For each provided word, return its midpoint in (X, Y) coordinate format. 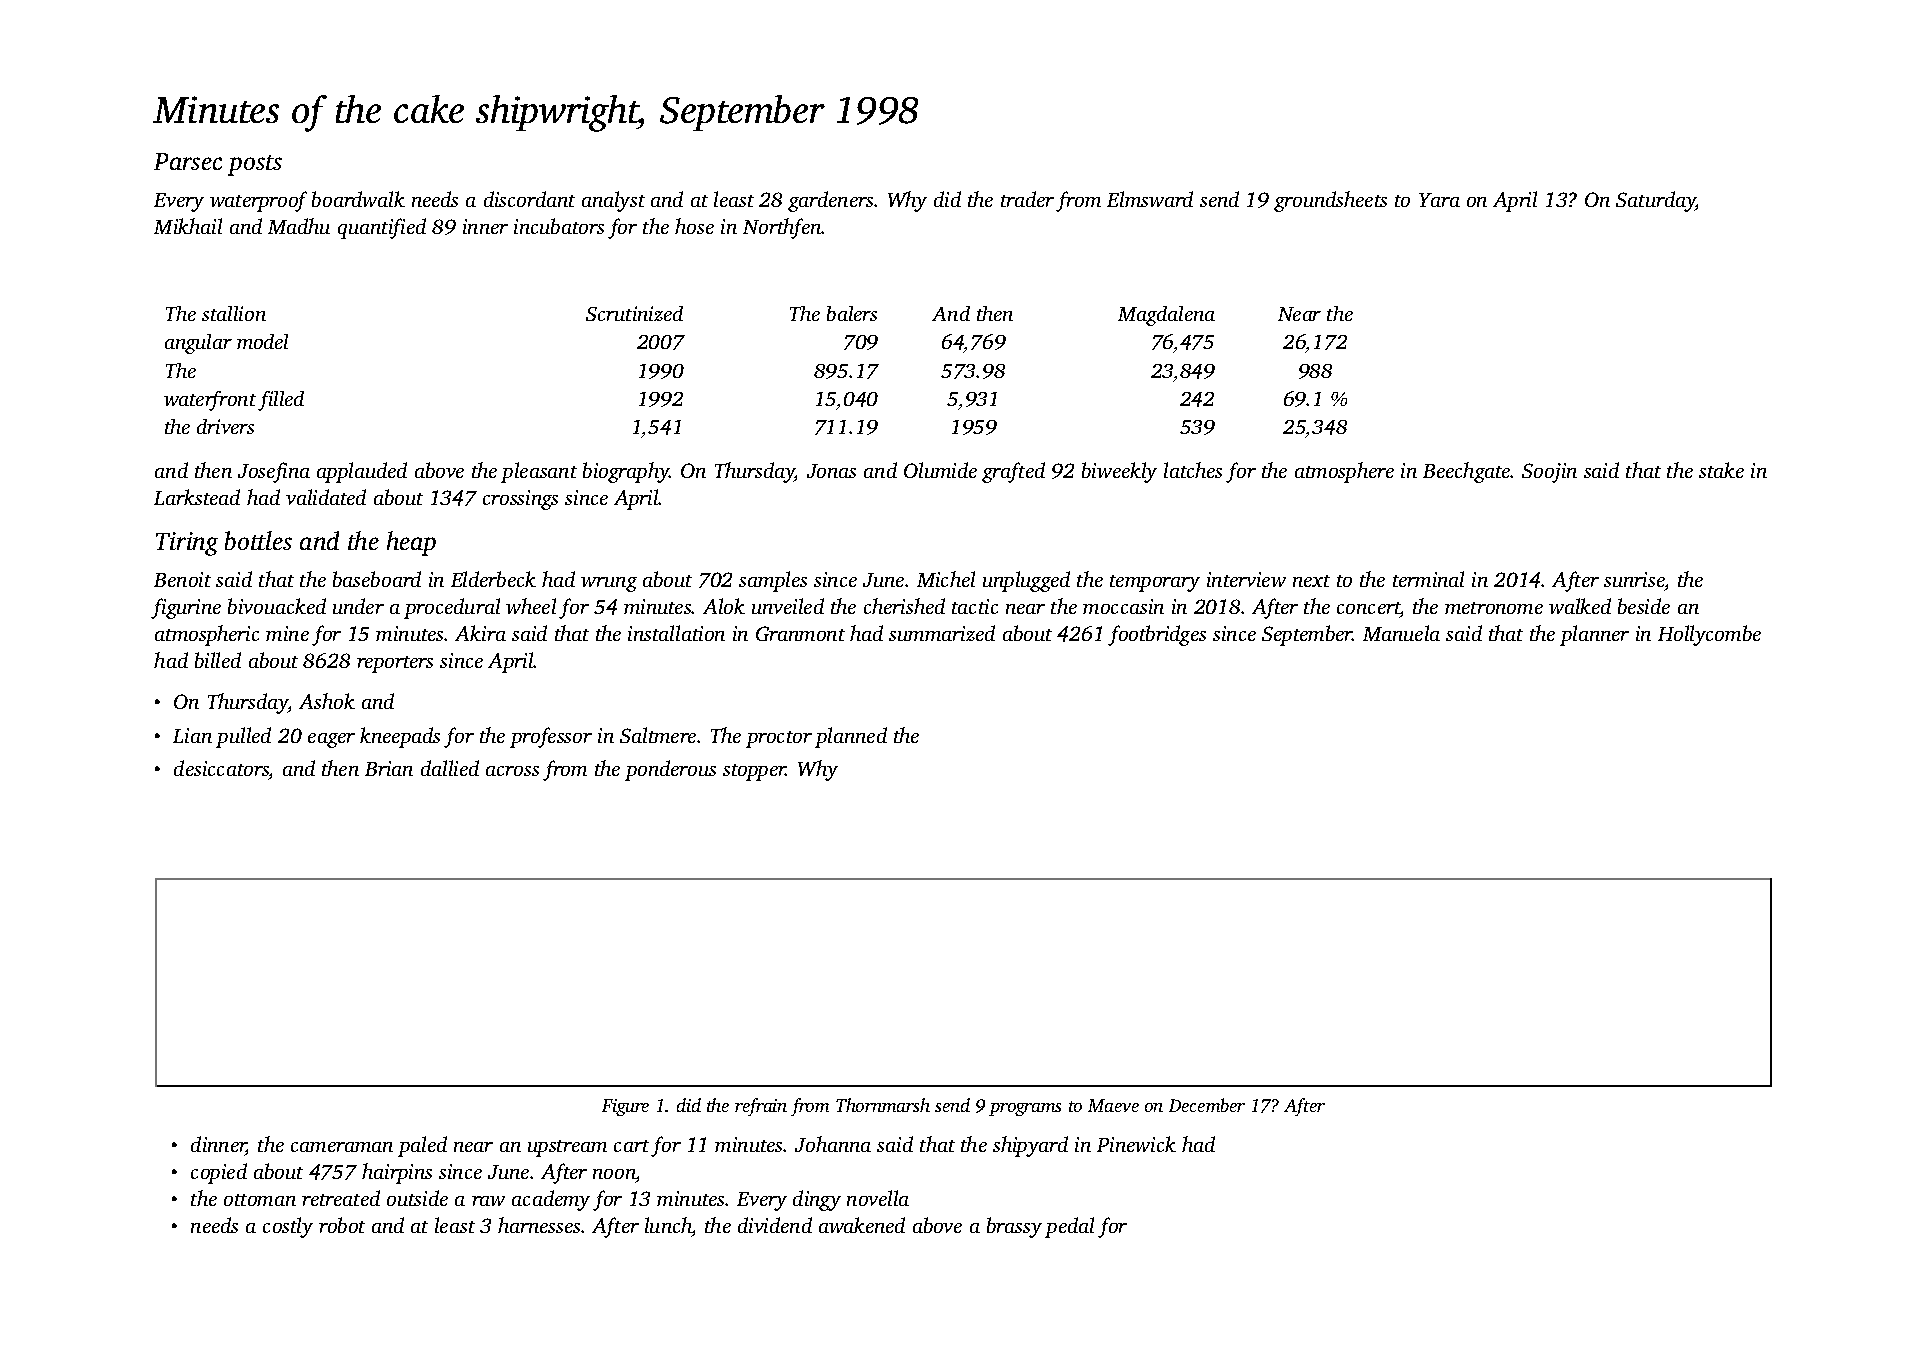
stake (1721, 470)
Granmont (800, 633)
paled (422, 1146)
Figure (625, 1107)
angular (198, 344)
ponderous (670, 770)
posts (255, 165)
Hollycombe (1709, 635)
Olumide (940, 470)
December (1207, 1105)
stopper (754, 772)
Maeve (1113, 1105)
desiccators (221, 770)
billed (218, 660)
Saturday (1656, 201)
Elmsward (1150, 199)
